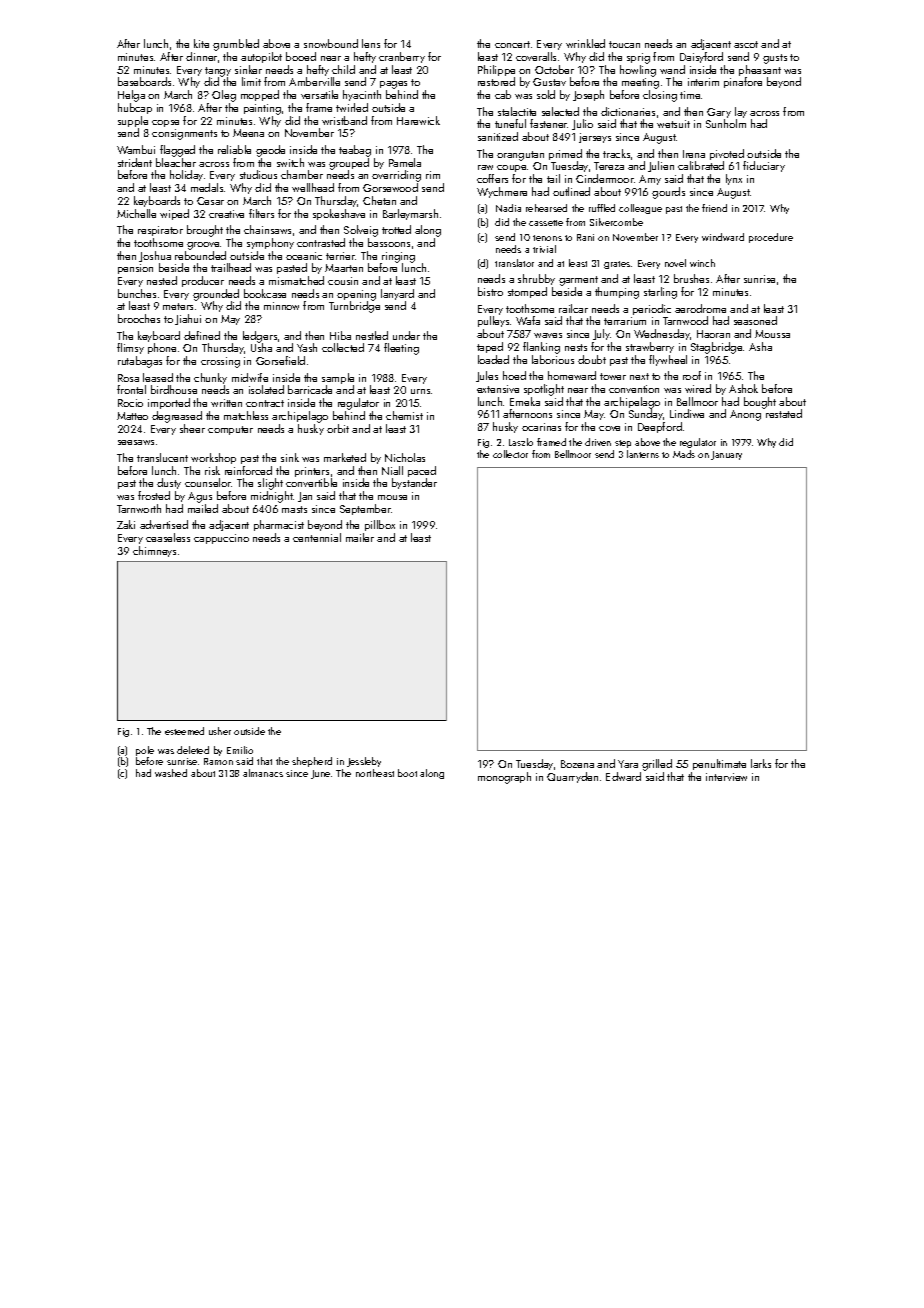  I want to click on procedure, so click(771, 238).
